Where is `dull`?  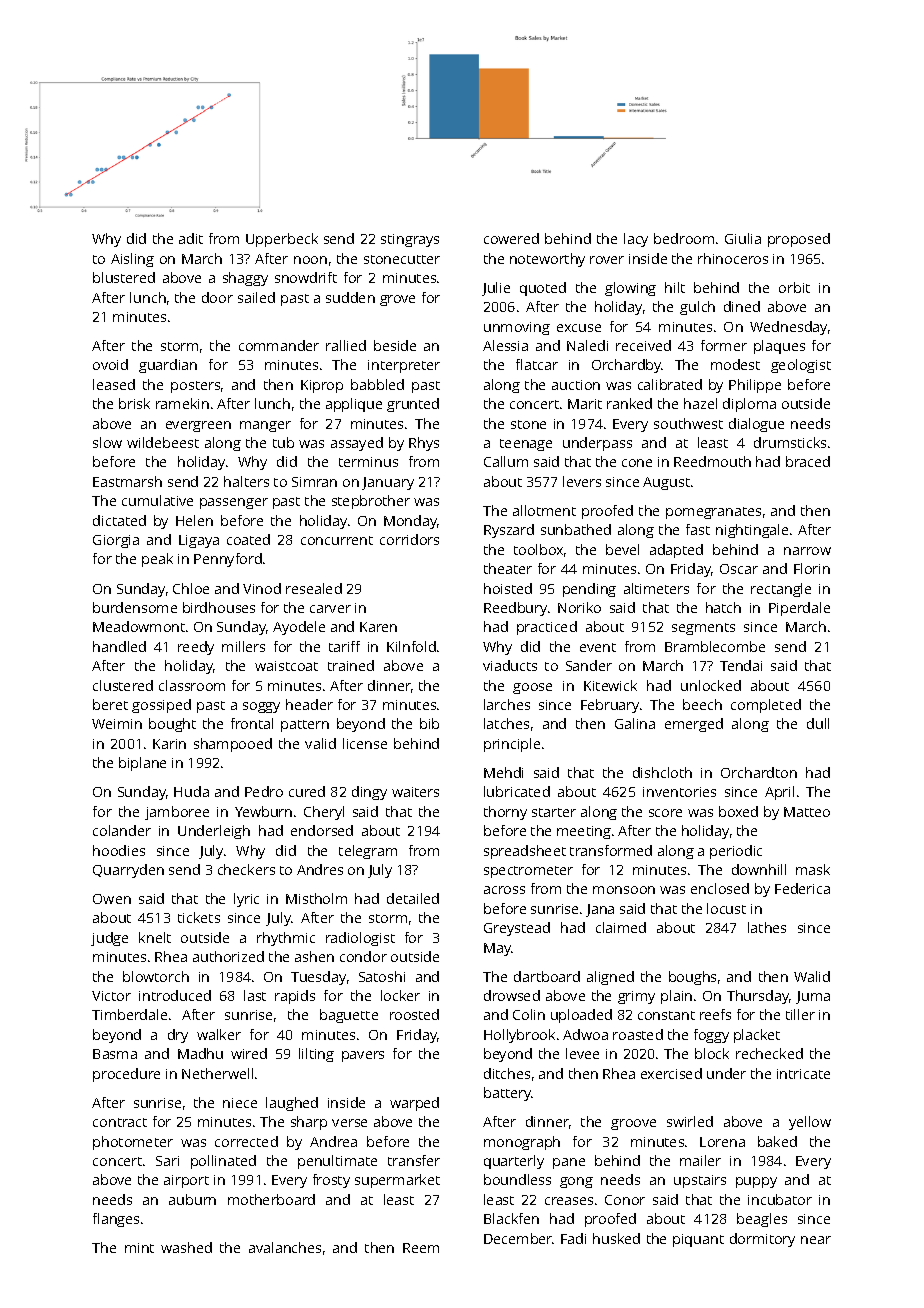
dull is located at coordinates (818, 723).
